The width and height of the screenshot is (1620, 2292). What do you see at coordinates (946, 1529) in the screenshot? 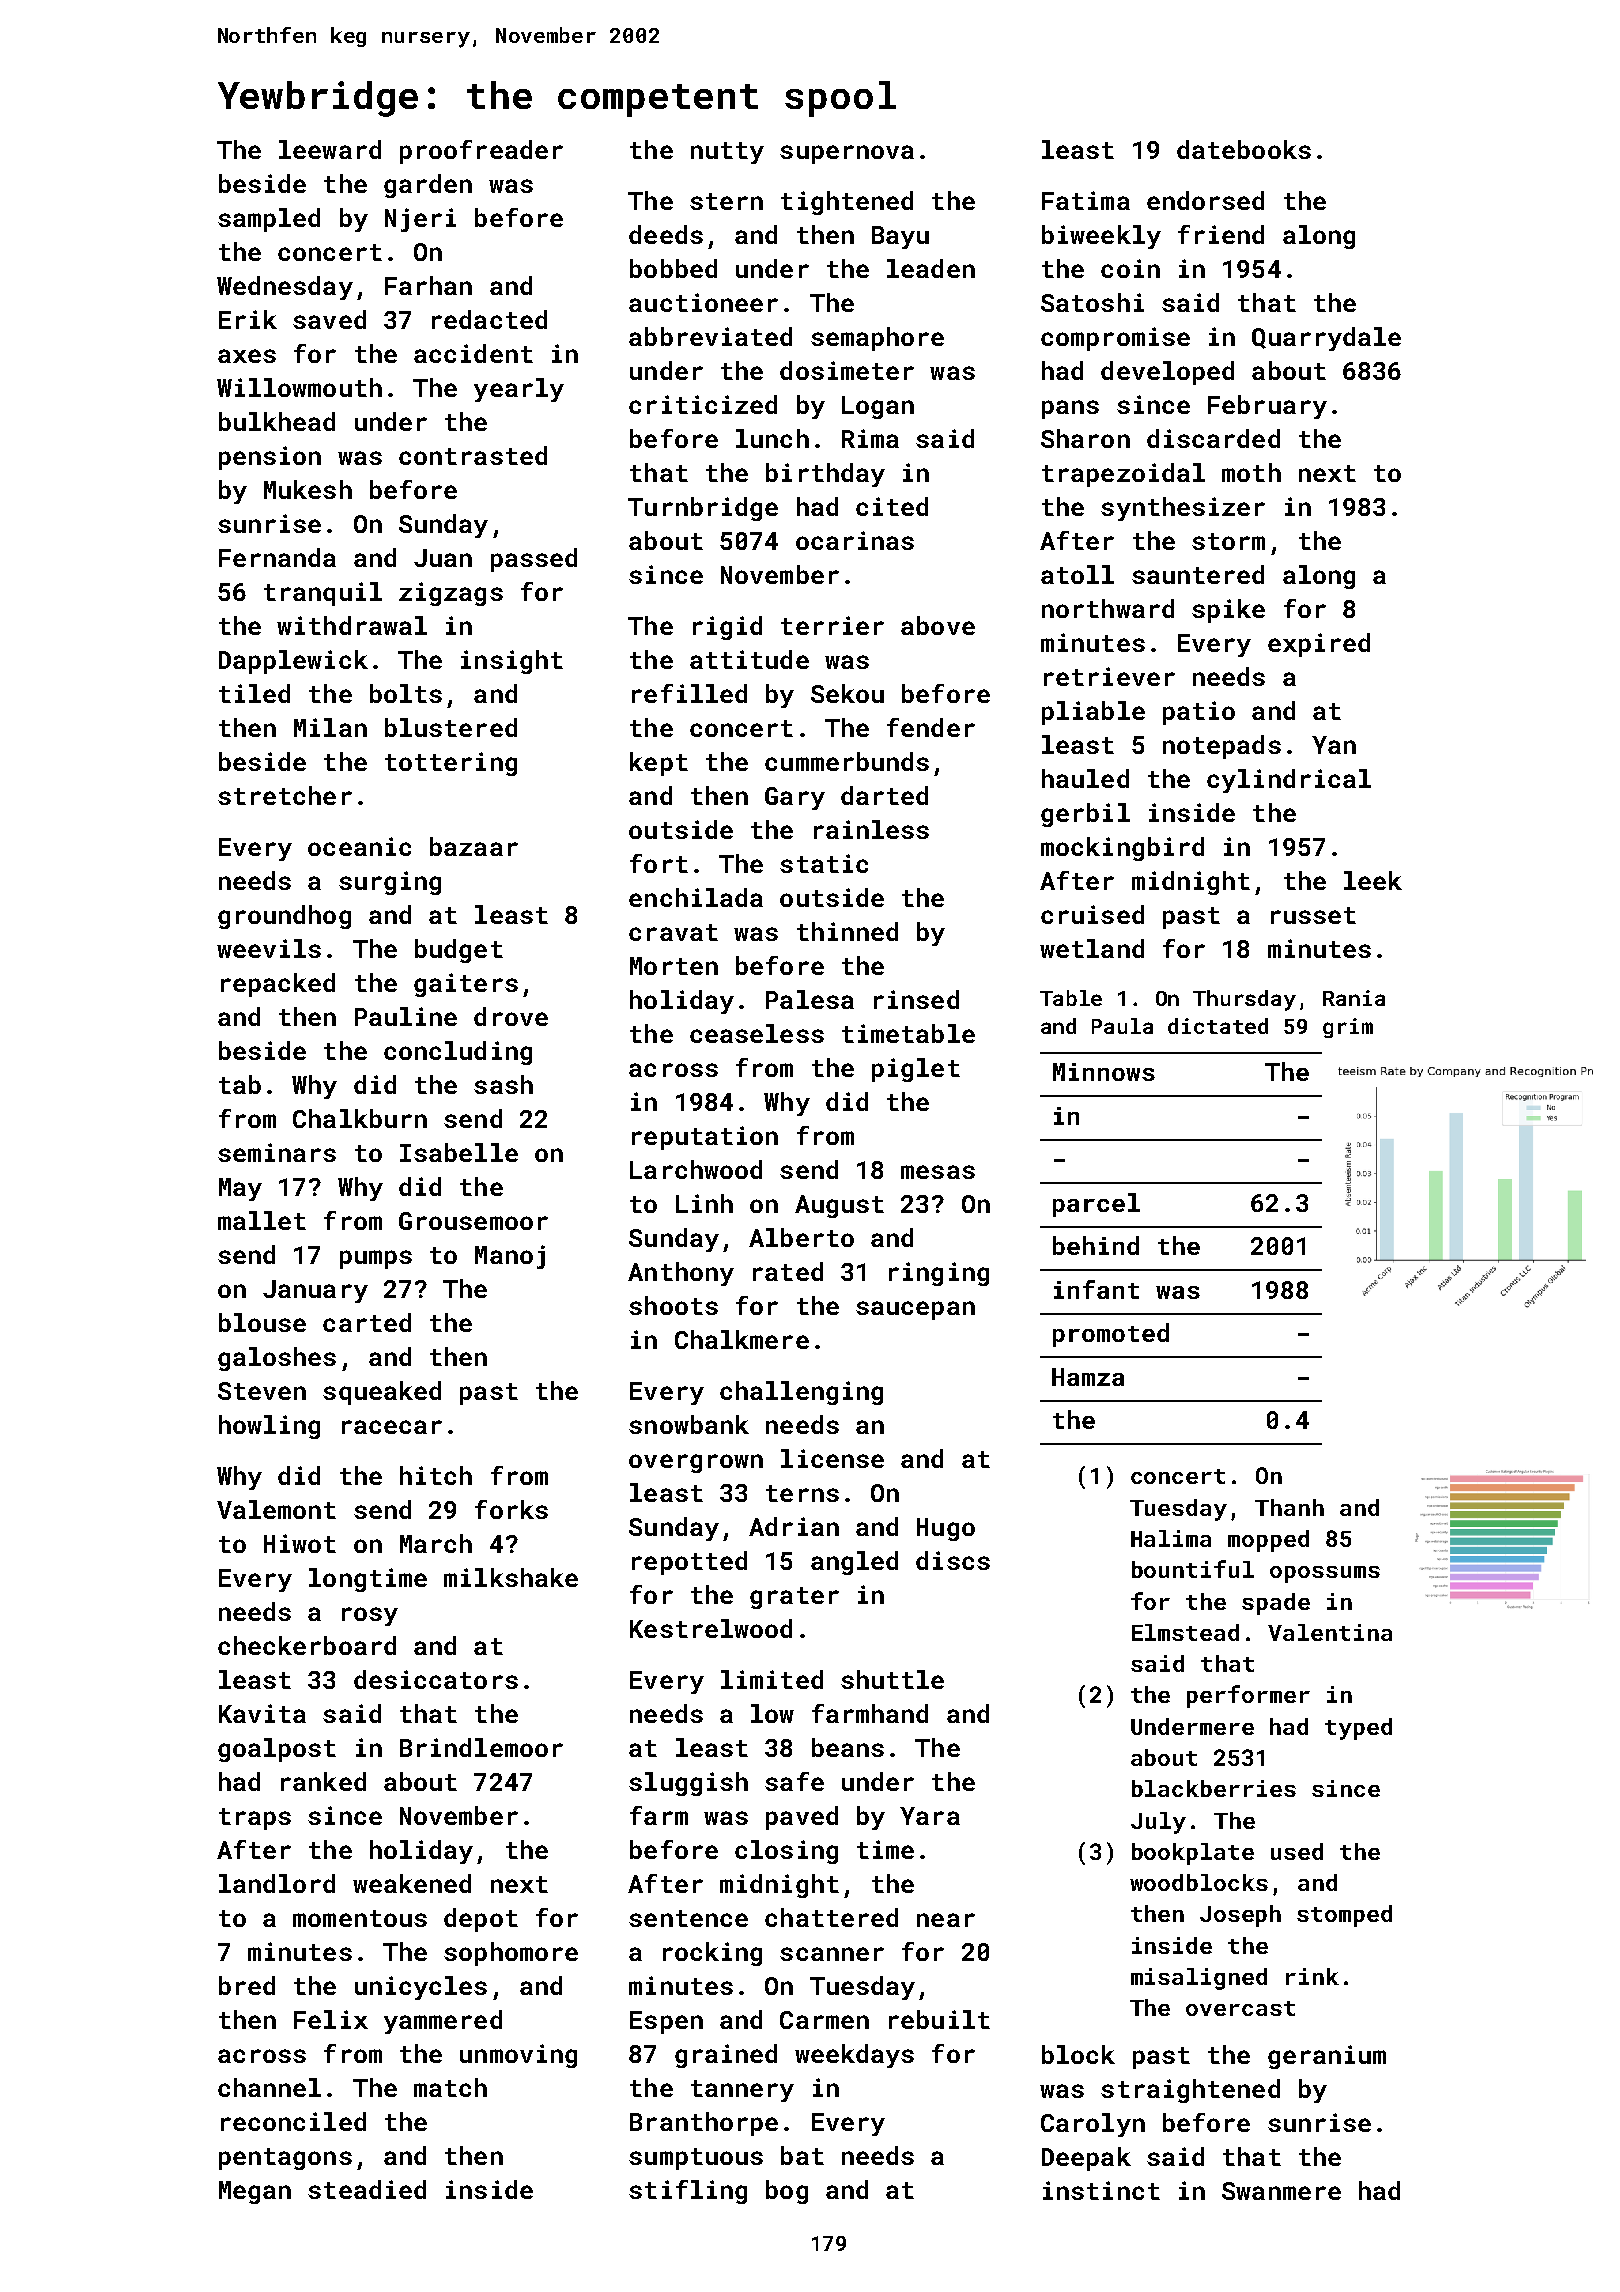
I see `Hugo` at bounding box center [946, 1529].
